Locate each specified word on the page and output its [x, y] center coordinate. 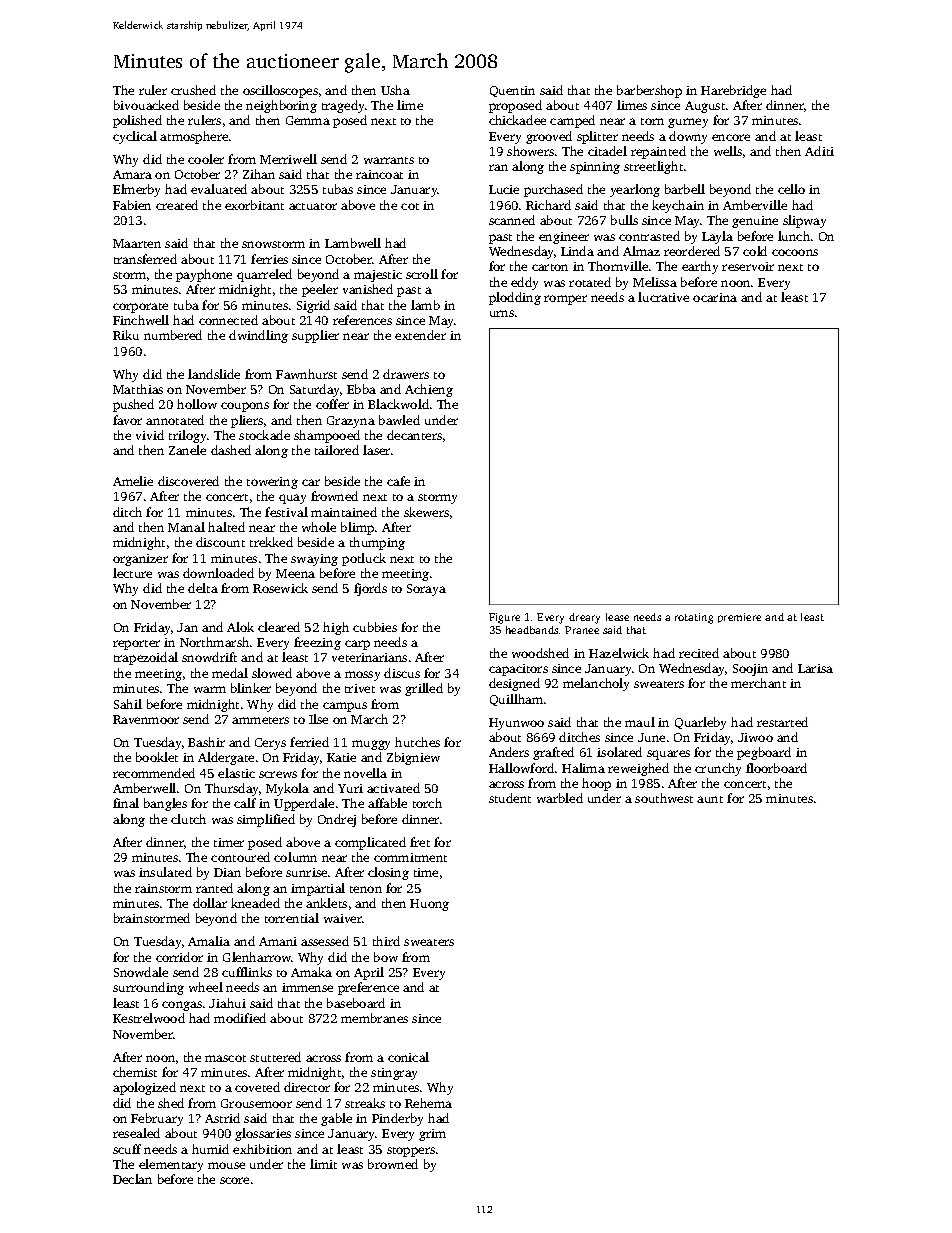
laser [376, 450]
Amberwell [144, 788]
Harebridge [733, 91]
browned [393, 1164]
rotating [694, 618]
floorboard [776, 768]
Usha [395, 90]
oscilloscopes [280, 91]
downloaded [218, 573]
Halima [583, 768]
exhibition [262, 1149]
